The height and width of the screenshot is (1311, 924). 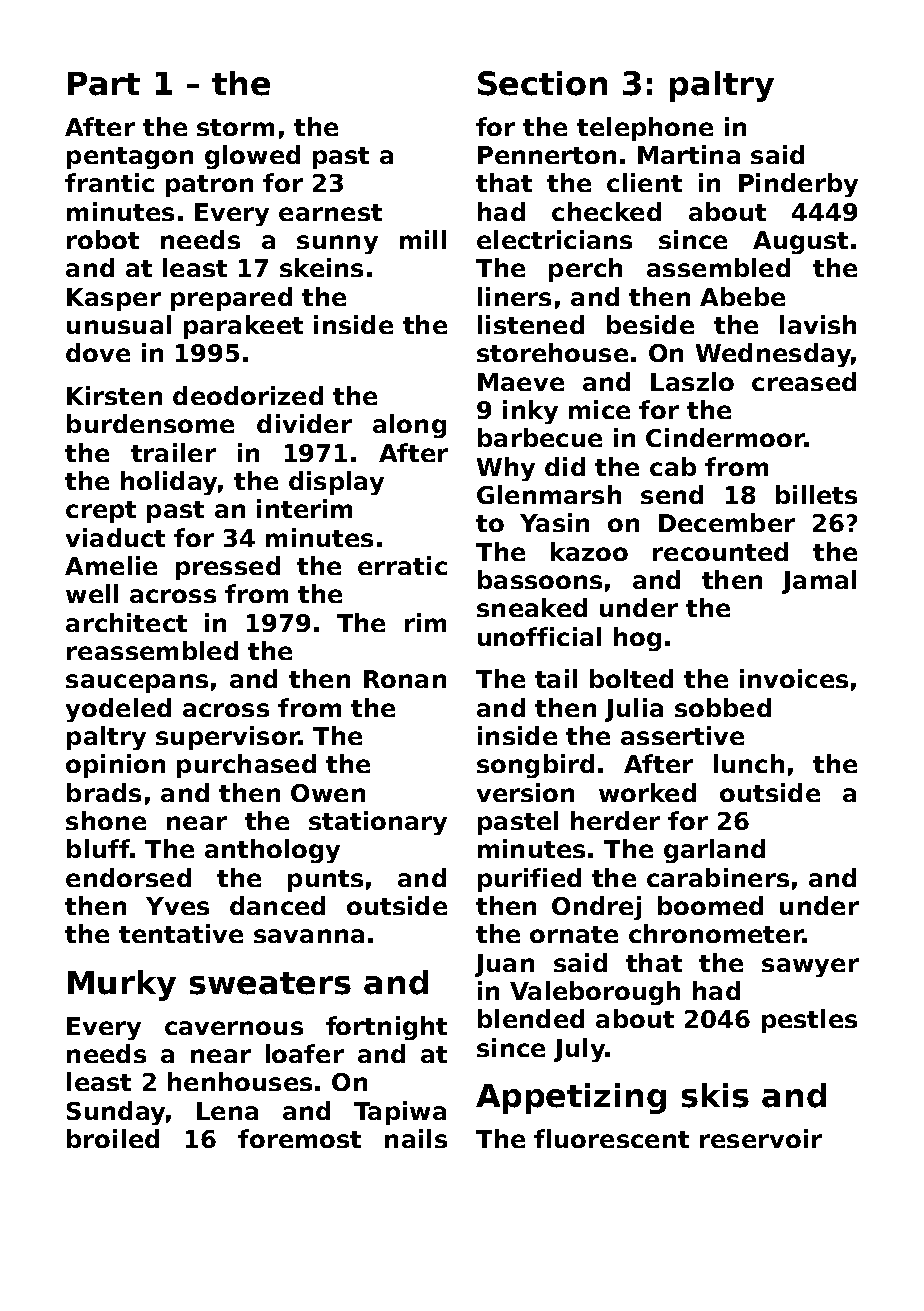 I want to click on trailer, so click(x=173, y=452).
